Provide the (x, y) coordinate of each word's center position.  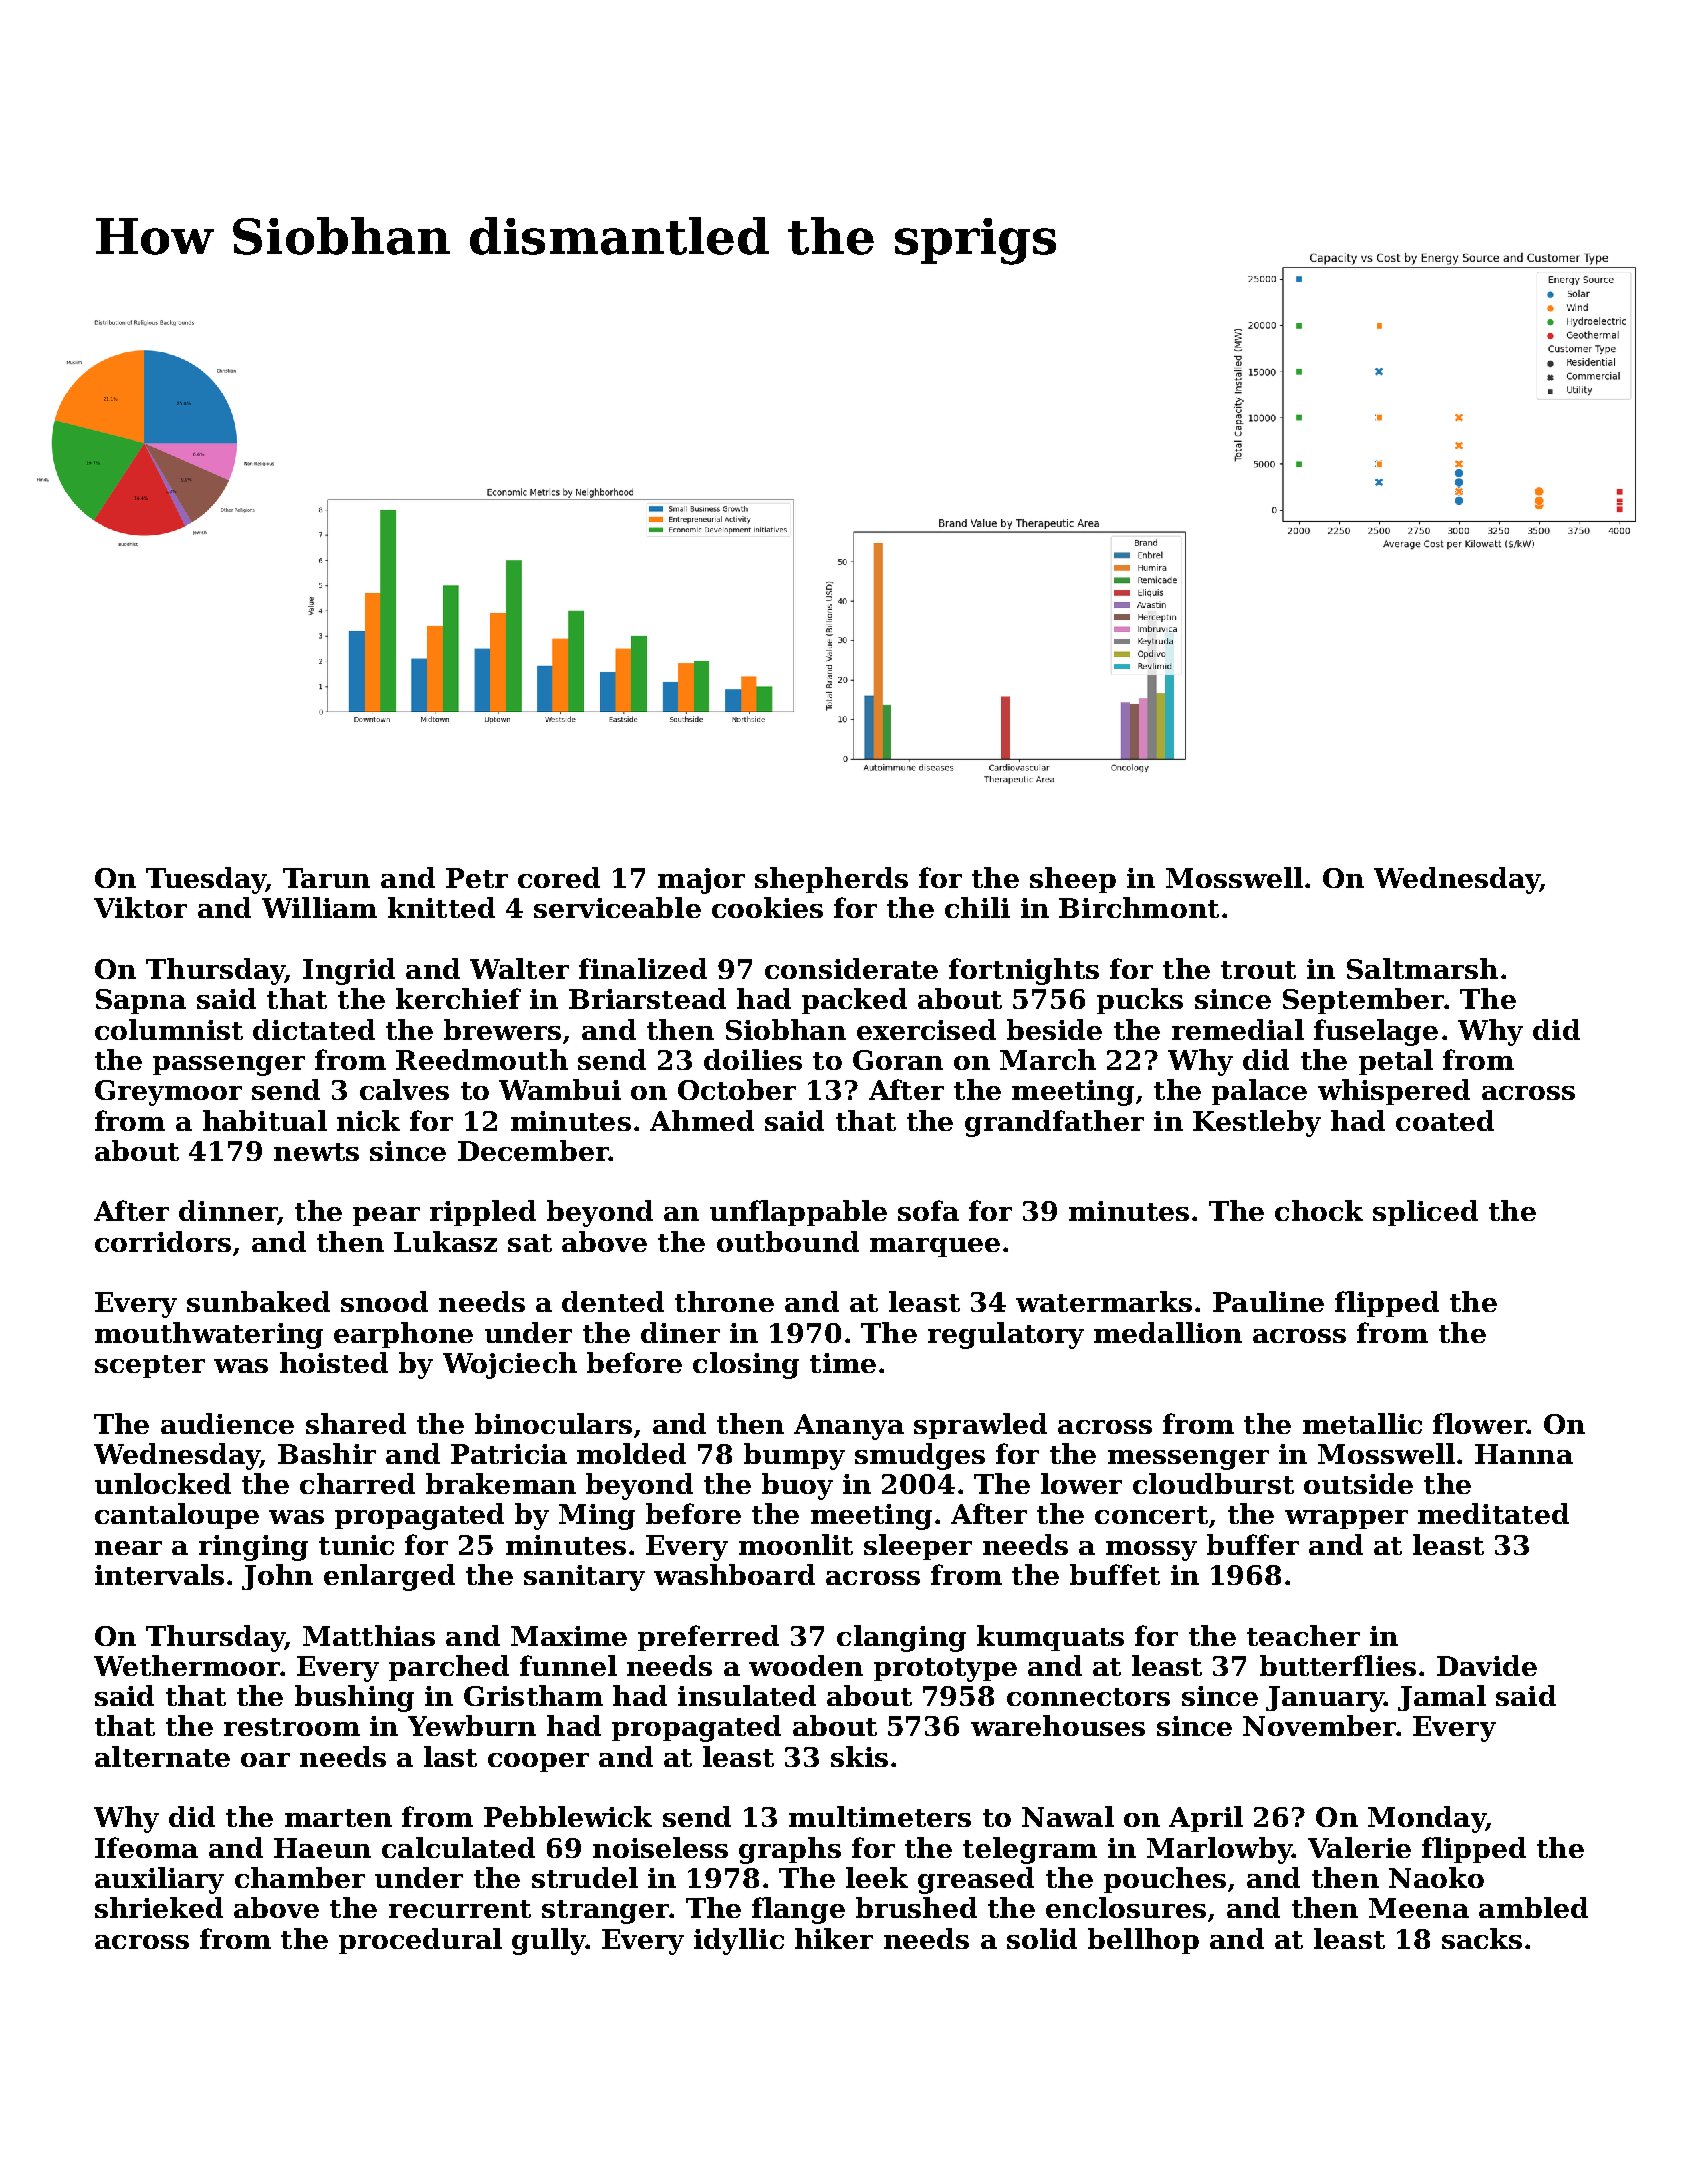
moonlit (796, 1544)
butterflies (1338, 1665)
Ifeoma (146, 1847)
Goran (898, 1060)
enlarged (389, 1577)
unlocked (163, 1483)
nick (368, 1120)
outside (1358, 1483)
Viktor (140, 907)
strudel (585, 1877)
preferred (708, 1638)
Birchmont (1139, 907)
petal (1396, 1062)
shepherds (831, 880)
